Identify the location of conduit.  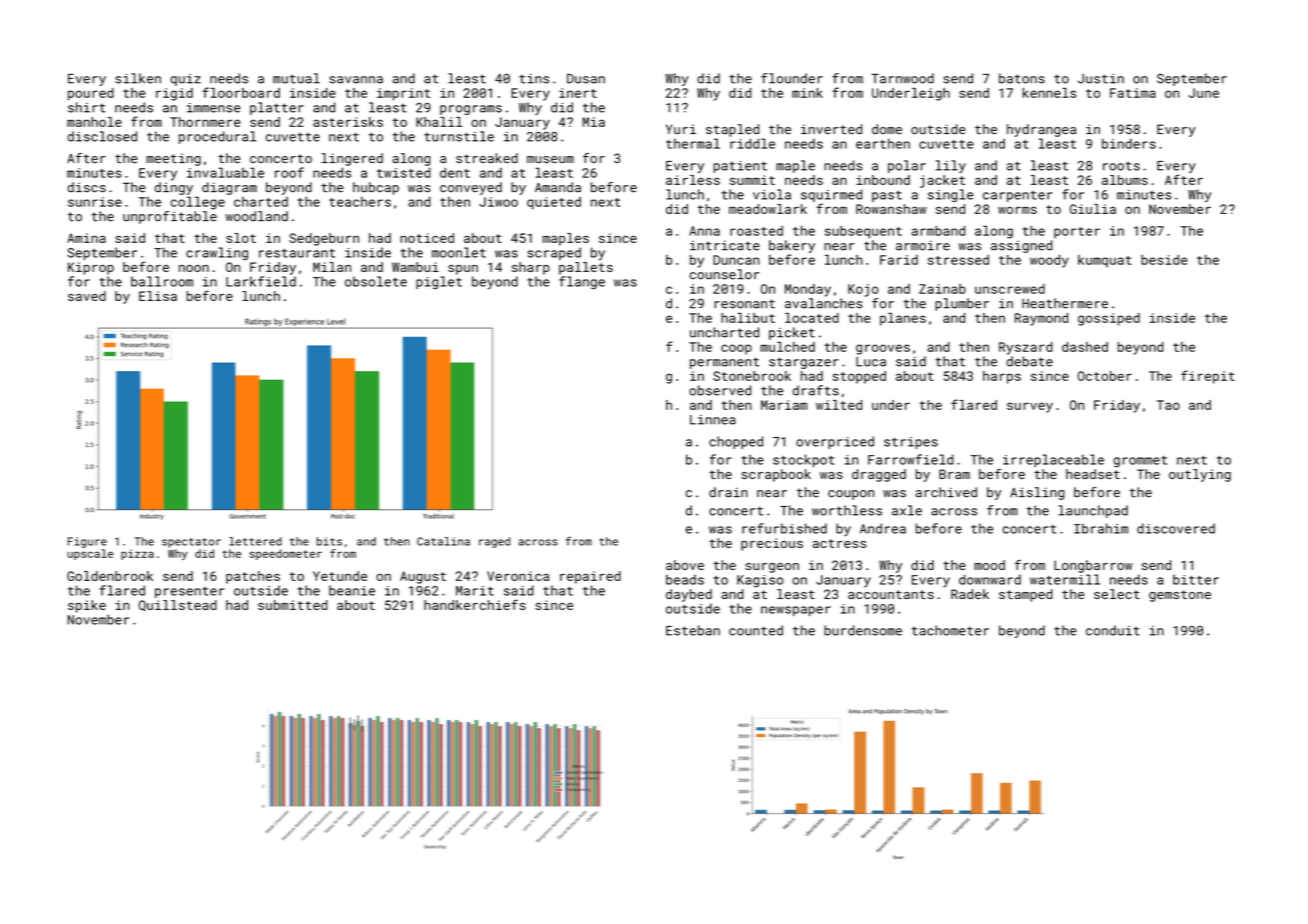
(1113, 630).
